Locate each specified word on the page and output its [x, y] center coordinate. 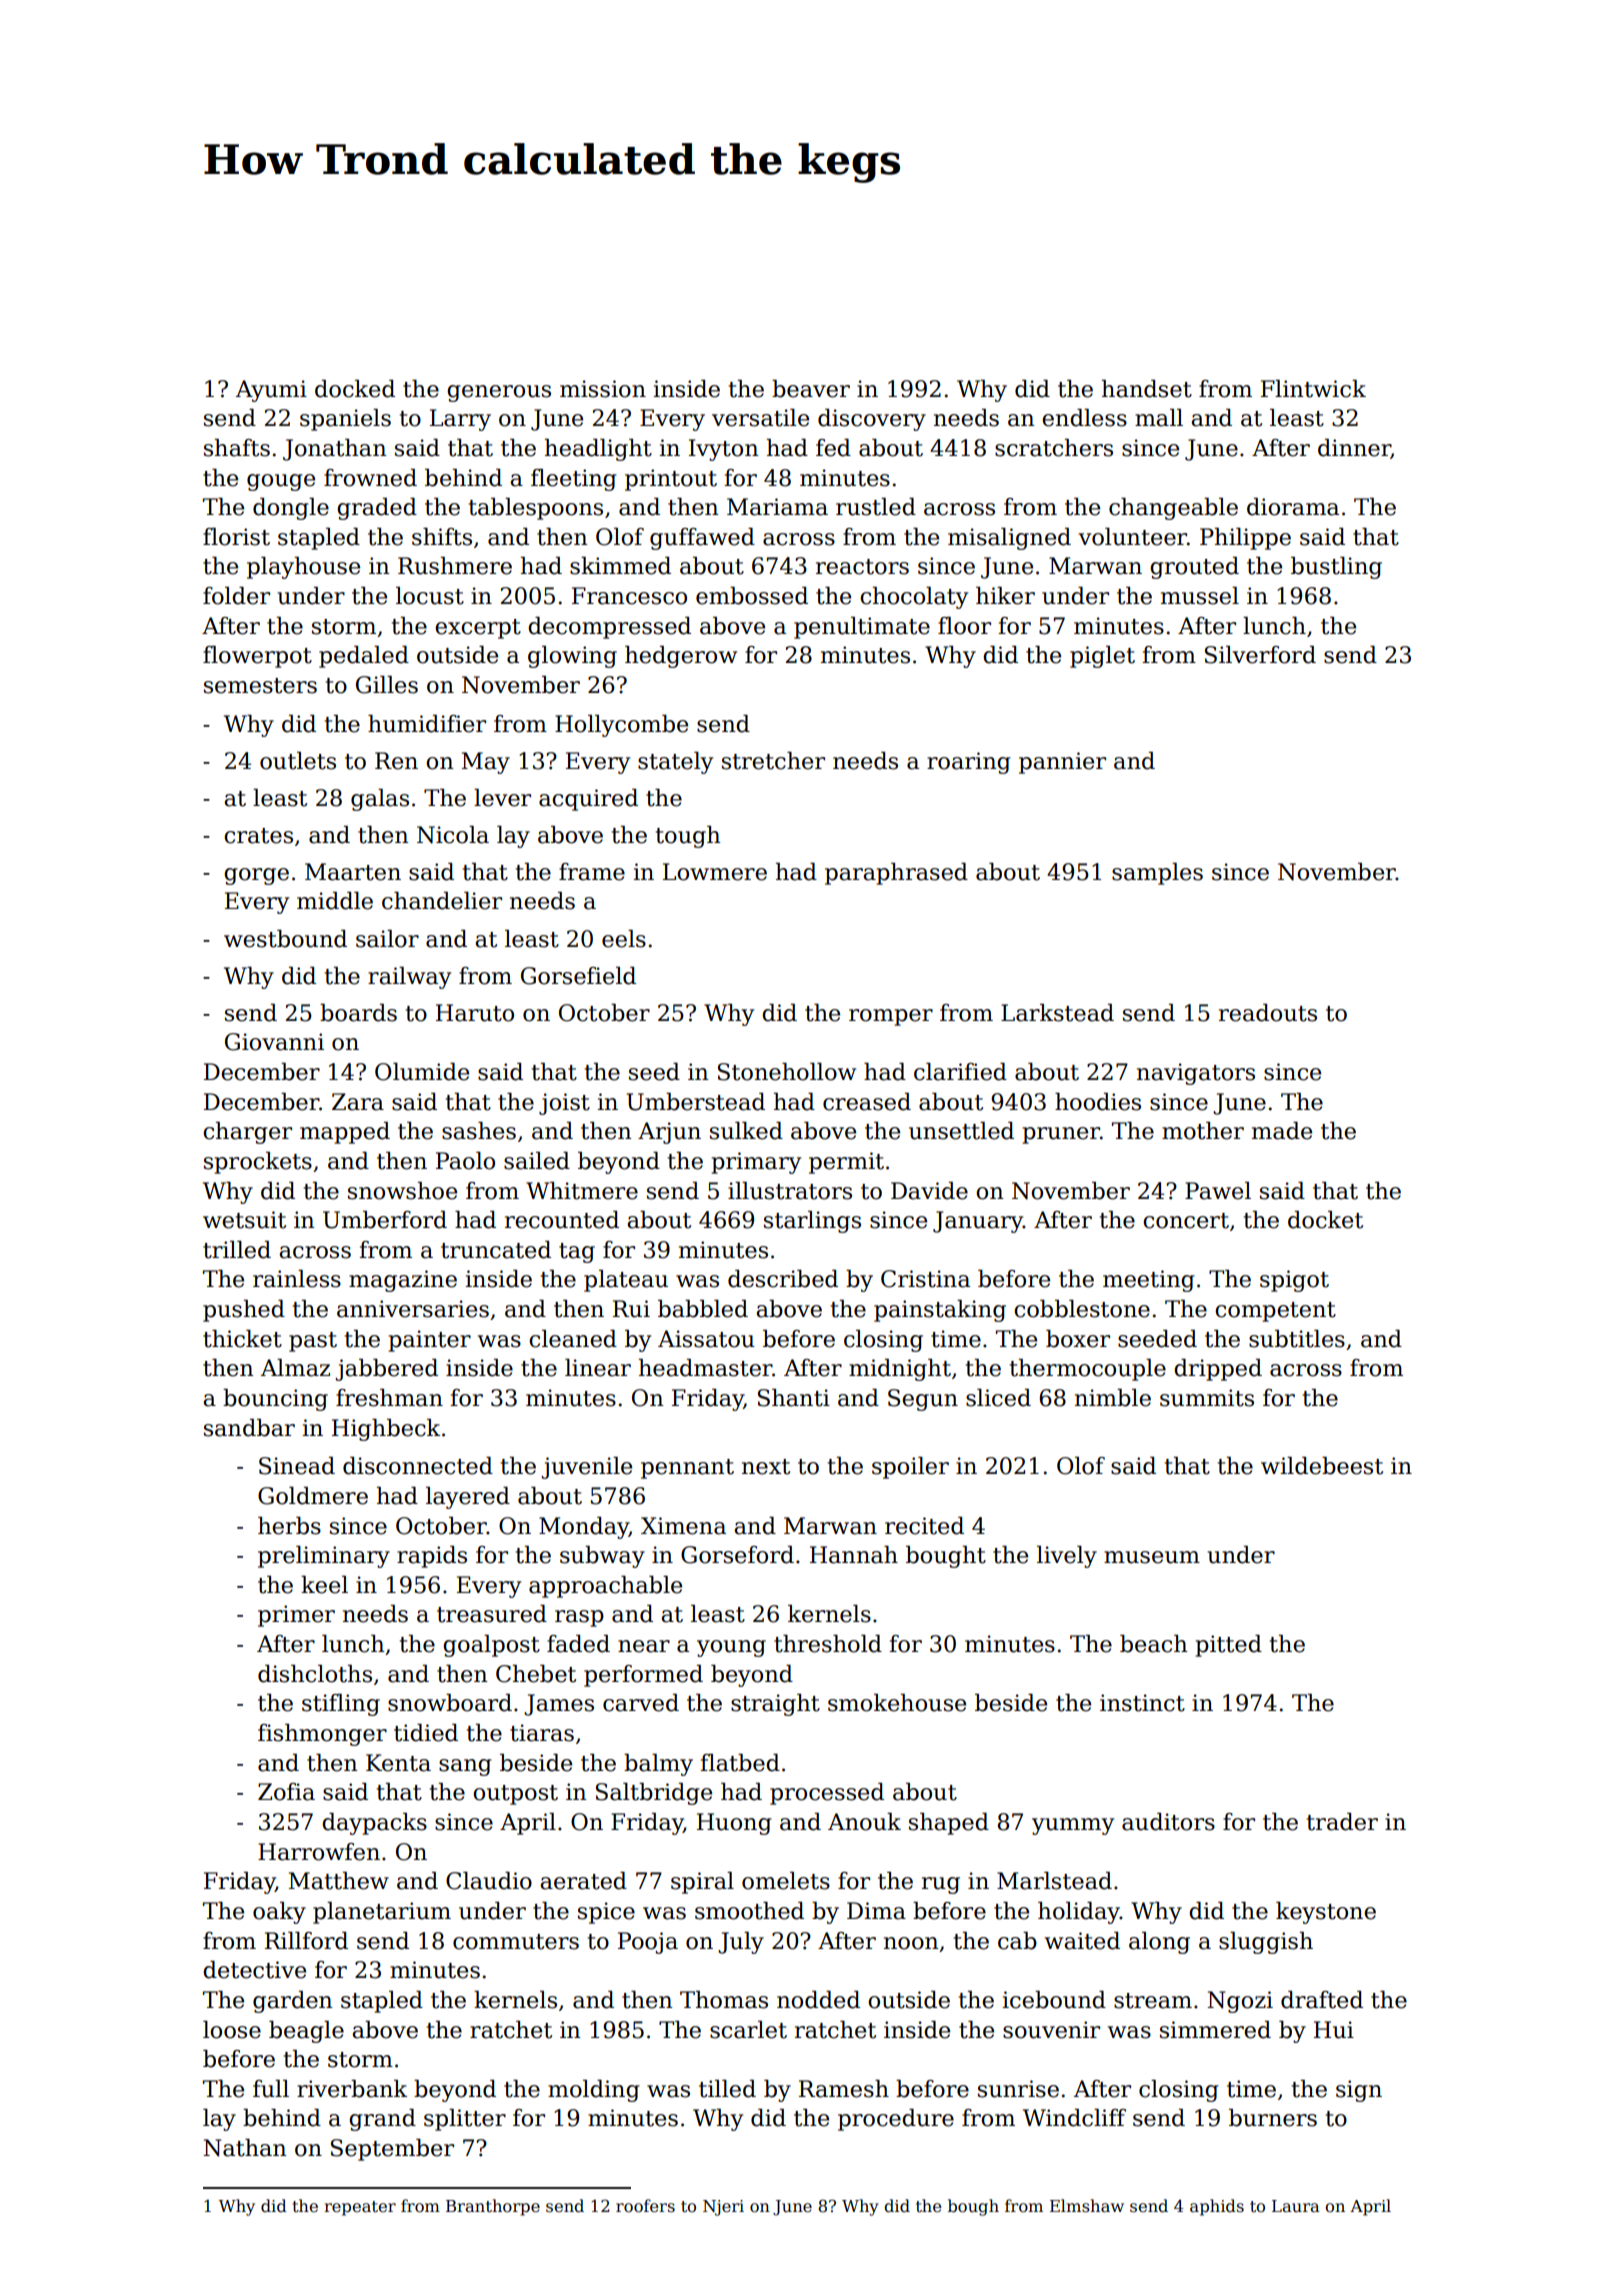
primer [296, 1616]
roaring [969, 763]
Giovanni [274, 1042]
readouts [1268, 1013]
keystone [1326, 1913]
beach [1154, 1644]
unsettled [961, 1131]
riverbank [352, 2089]
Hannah [854, 1555]
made [1282, 1131]
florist [236, 537]
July [741, 1943]
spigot [1294, 1281]
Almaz [295, 1368]
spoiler [910, 1468]
